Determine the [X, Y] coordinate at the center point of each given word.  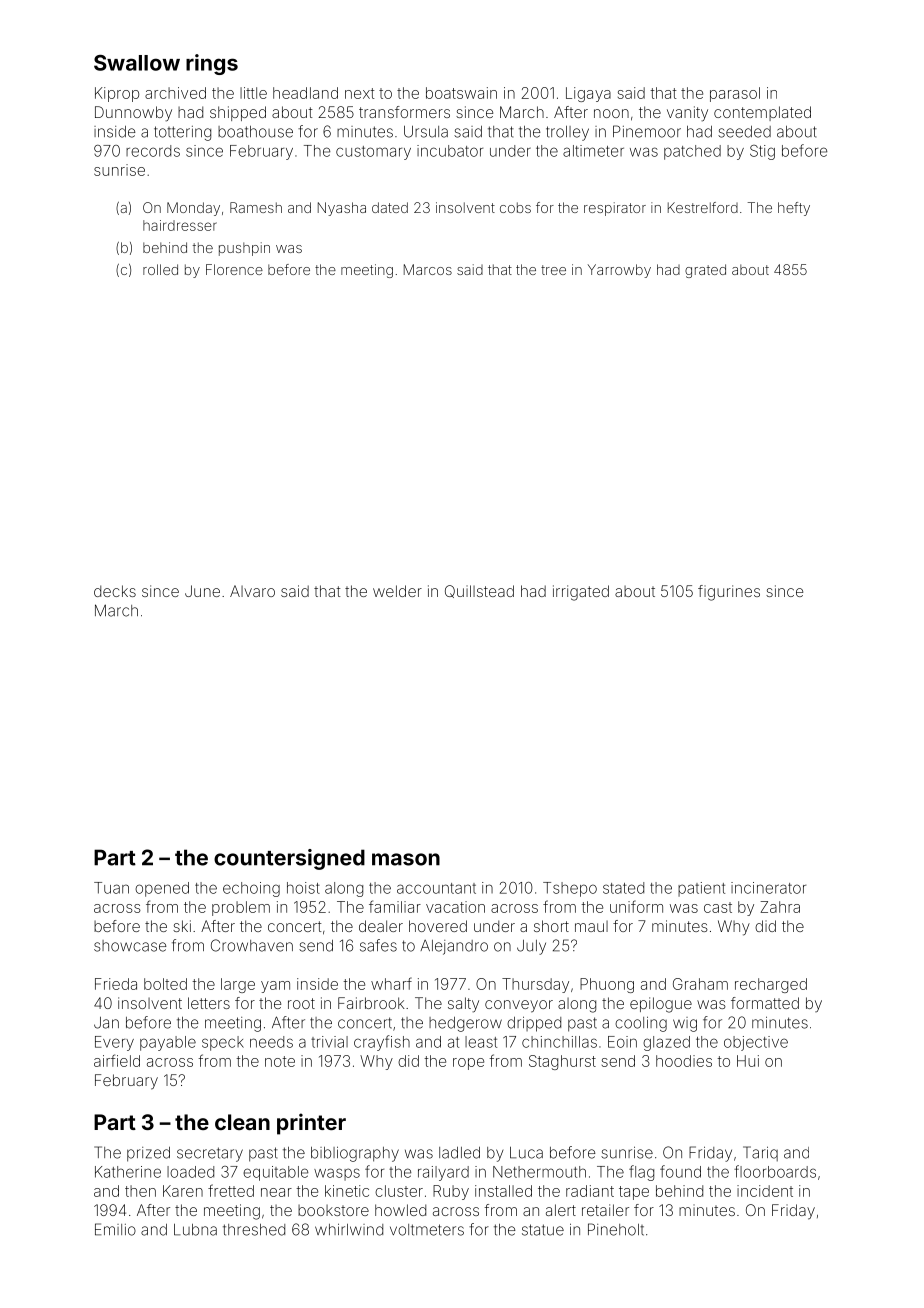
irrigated [581, 593]
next [360, 93]
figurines [729, 593]
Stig [762, 152]
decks [115, 591]
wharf [391, 983]
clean [242, 1122]
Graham [700, 984]
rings [212, 64]
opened [162, 889]
